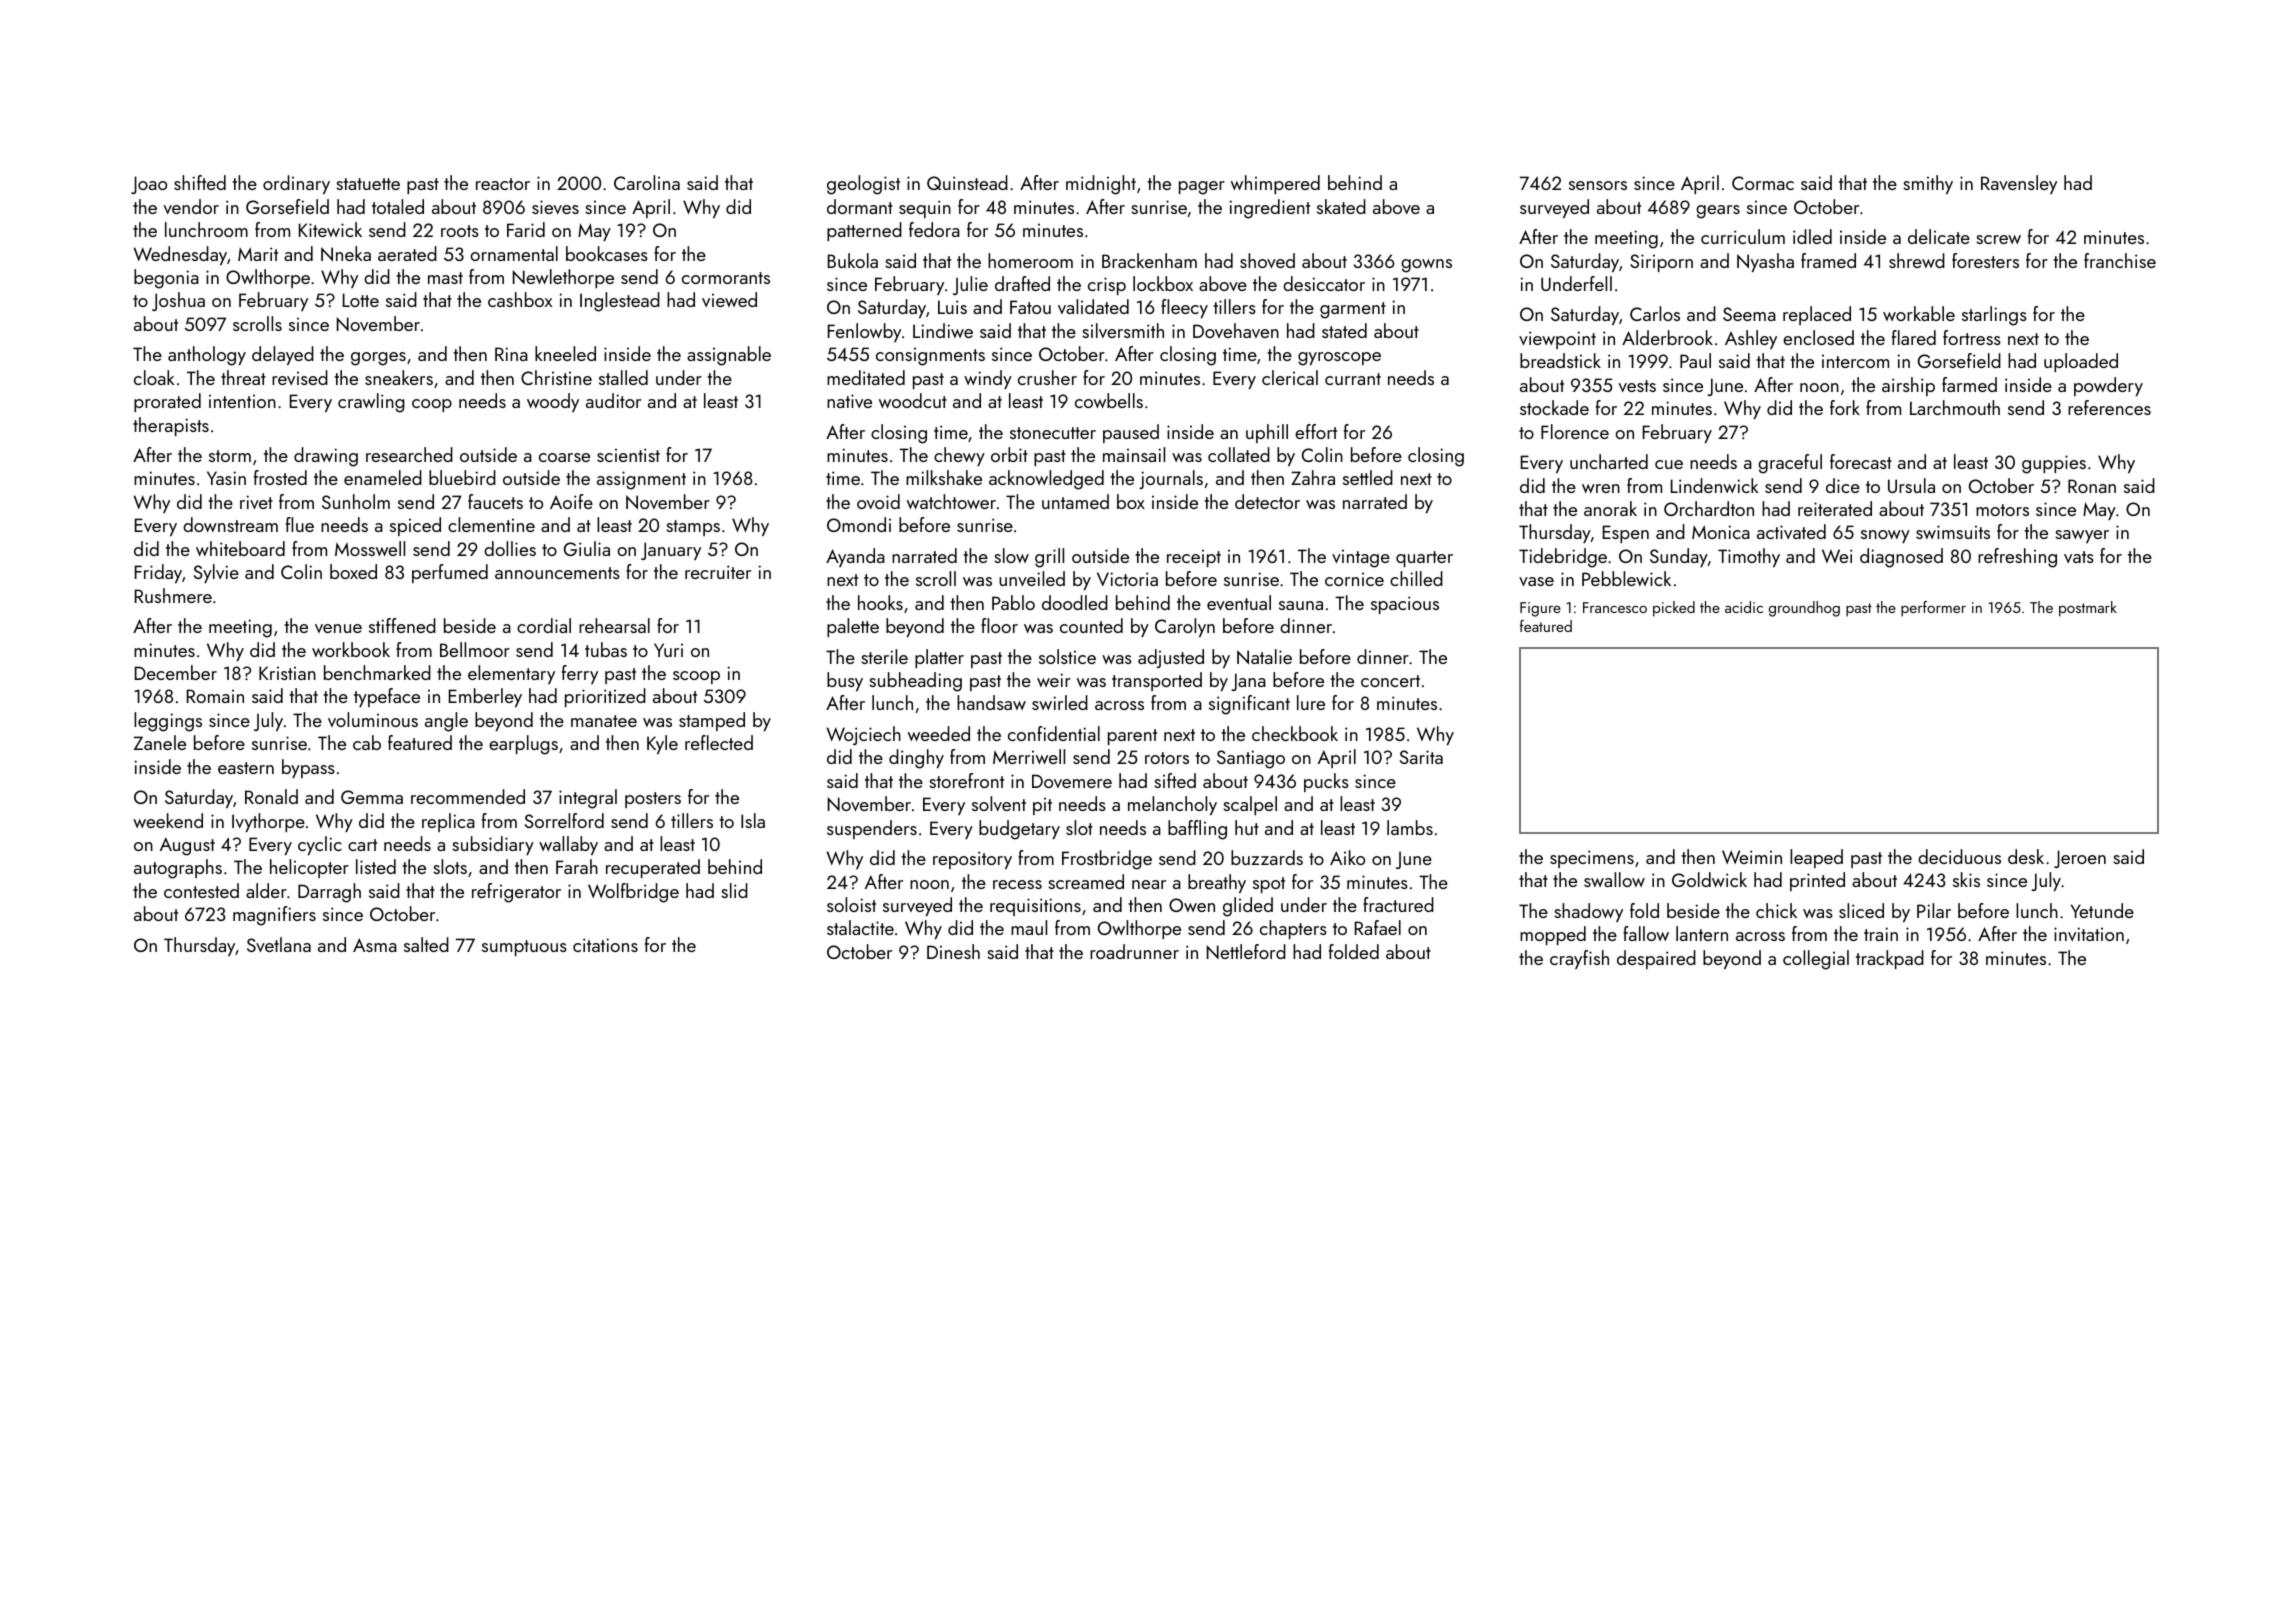  Describe the element at coordinates (330, 229) in the page. I see `Kitewick` at that location.
